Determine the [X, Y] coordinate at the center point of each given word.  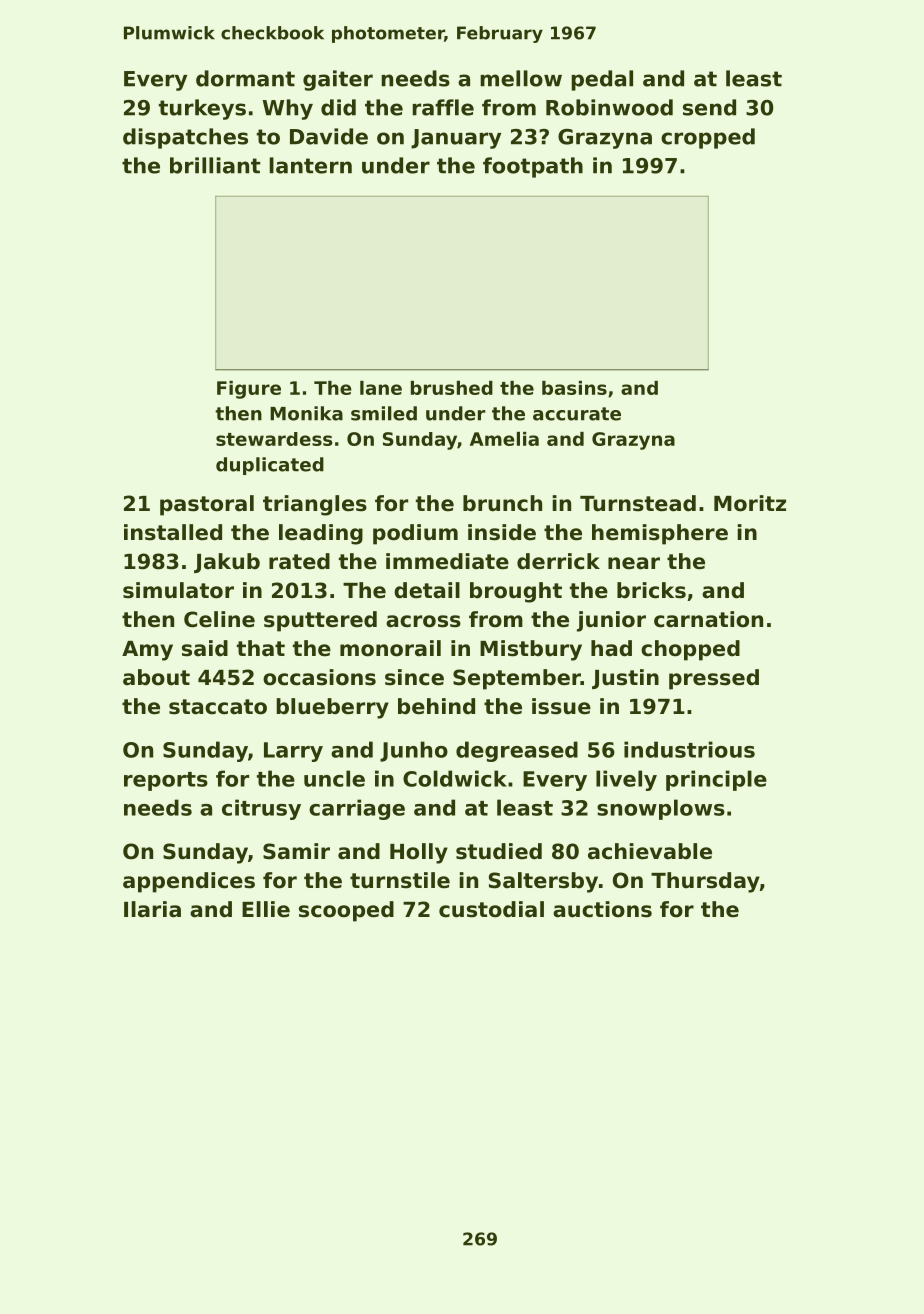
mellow [521, 78]
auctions [602, 909]
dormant [245, 78]
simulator [178, 590]
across [423, 621]
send [709, 107]
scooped [346, 911]
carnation [708, 619]
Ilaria [152, 909]
